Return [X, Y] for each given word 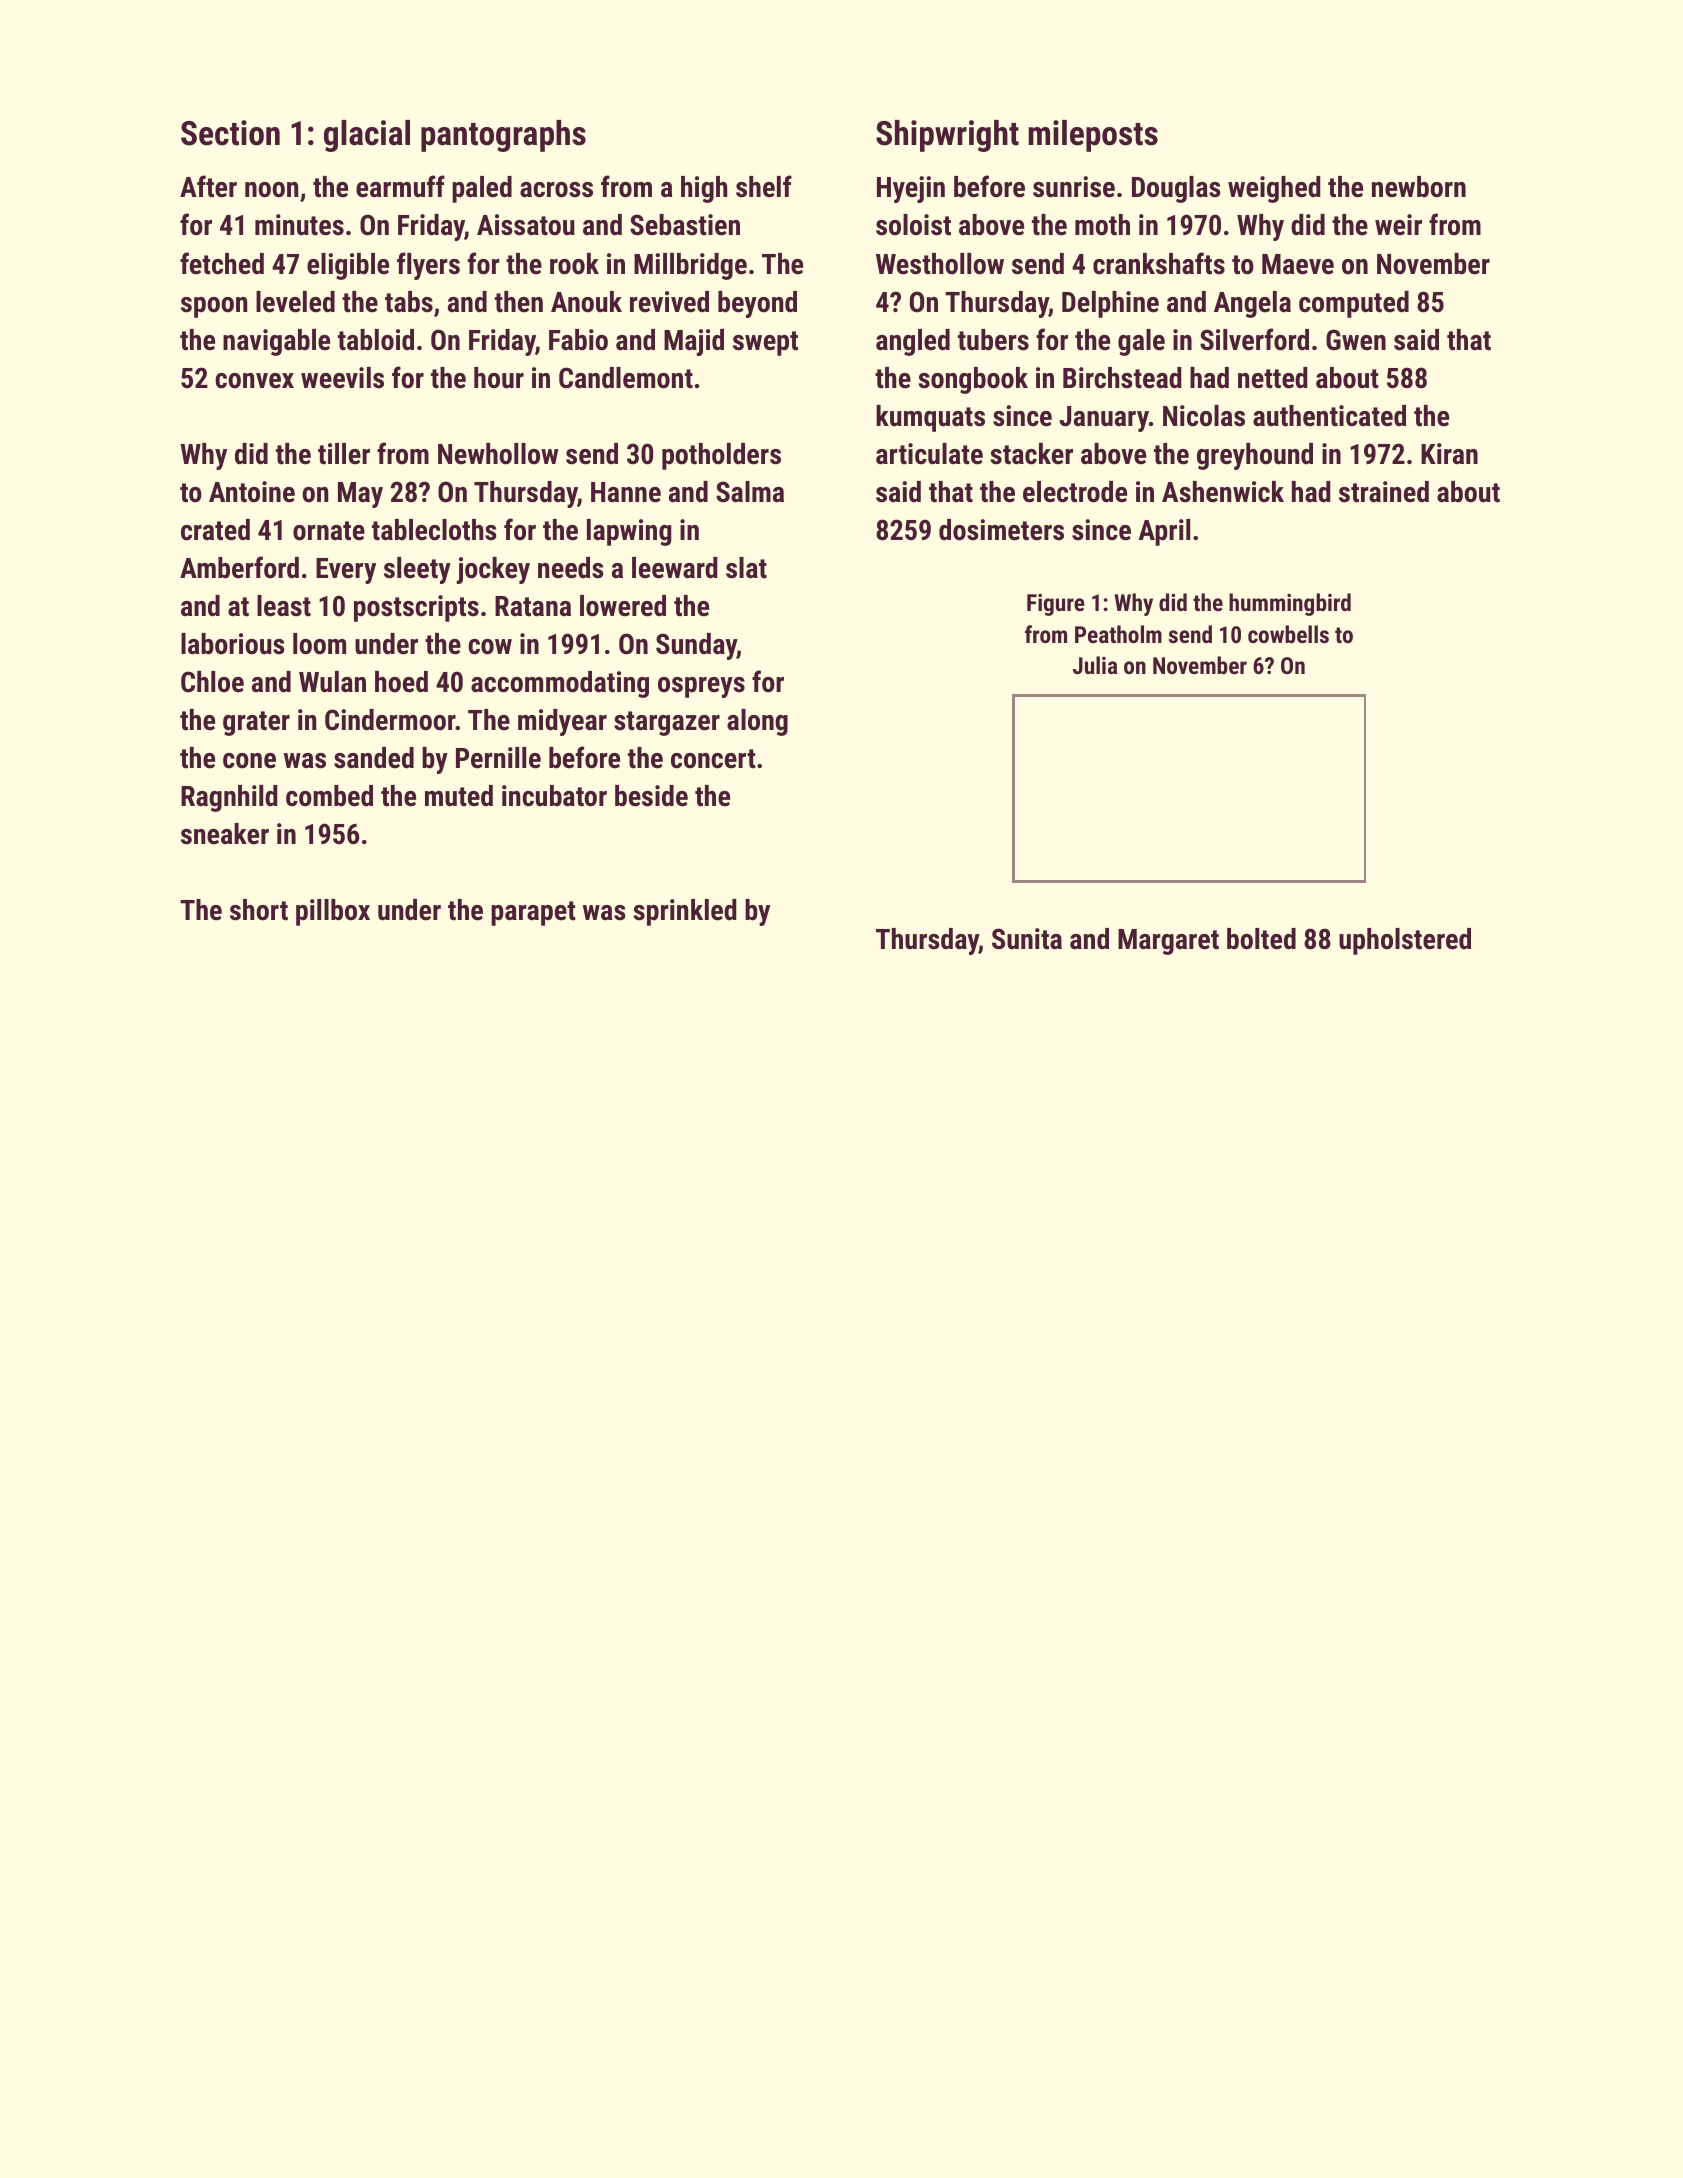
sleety [417, 570]
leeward [675, 568]
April [1164, 532]
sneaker [225, 834]
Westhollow [940, 264]
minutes [299, 225]
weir [1398, 225]
